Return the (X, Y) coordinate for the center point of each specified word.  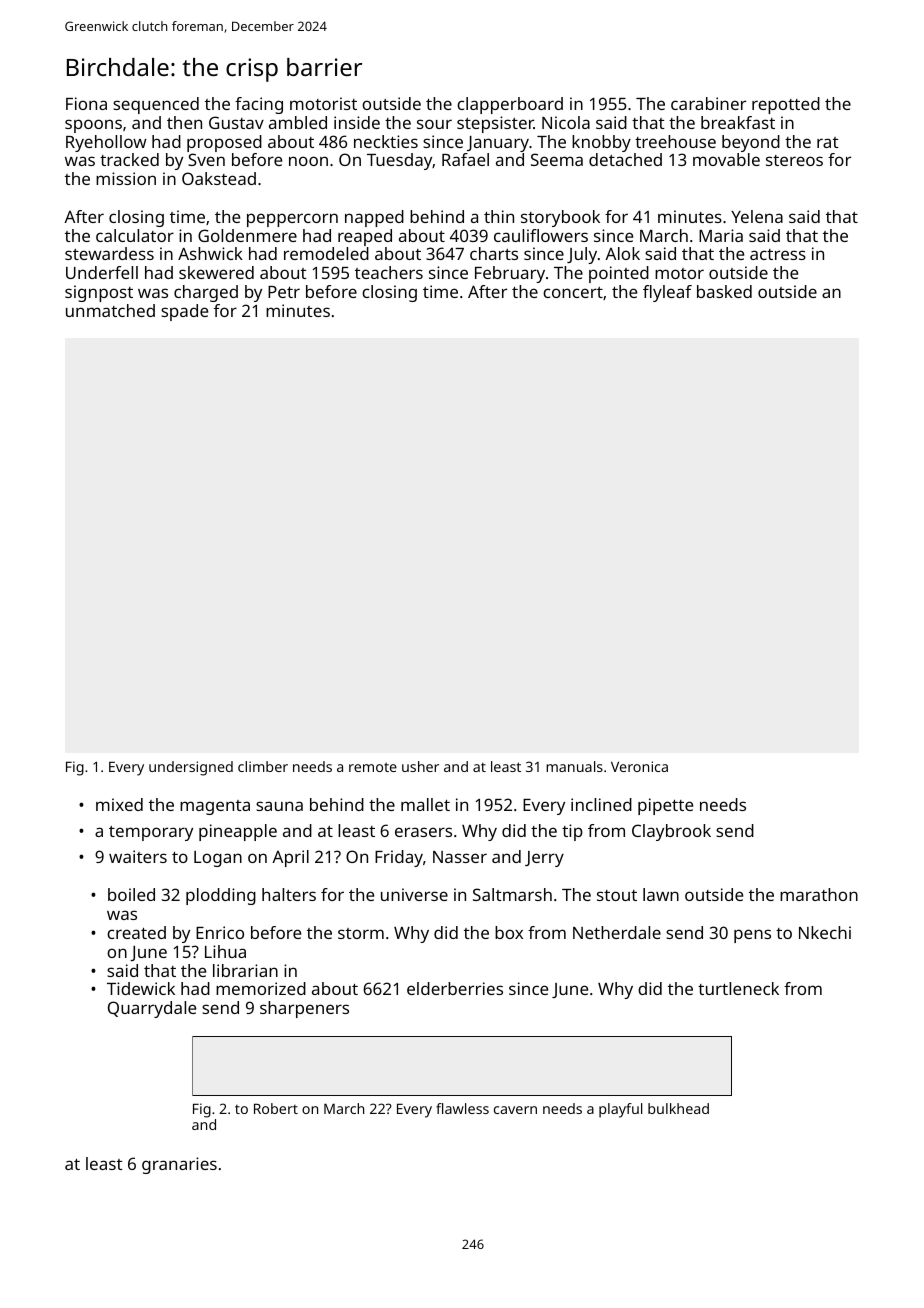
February (510, 274)
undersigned (191, 768)
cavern (515, 1110)
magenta (215, 807)
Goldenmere (247, 235)
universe (414, 894)
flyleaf (667, 293)
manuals (574, 766)
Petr (284, 292)
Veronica (639, 766)
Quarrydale (152, 1009)
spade (184, 312)
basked (724, 291)
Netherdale (617, 932)
